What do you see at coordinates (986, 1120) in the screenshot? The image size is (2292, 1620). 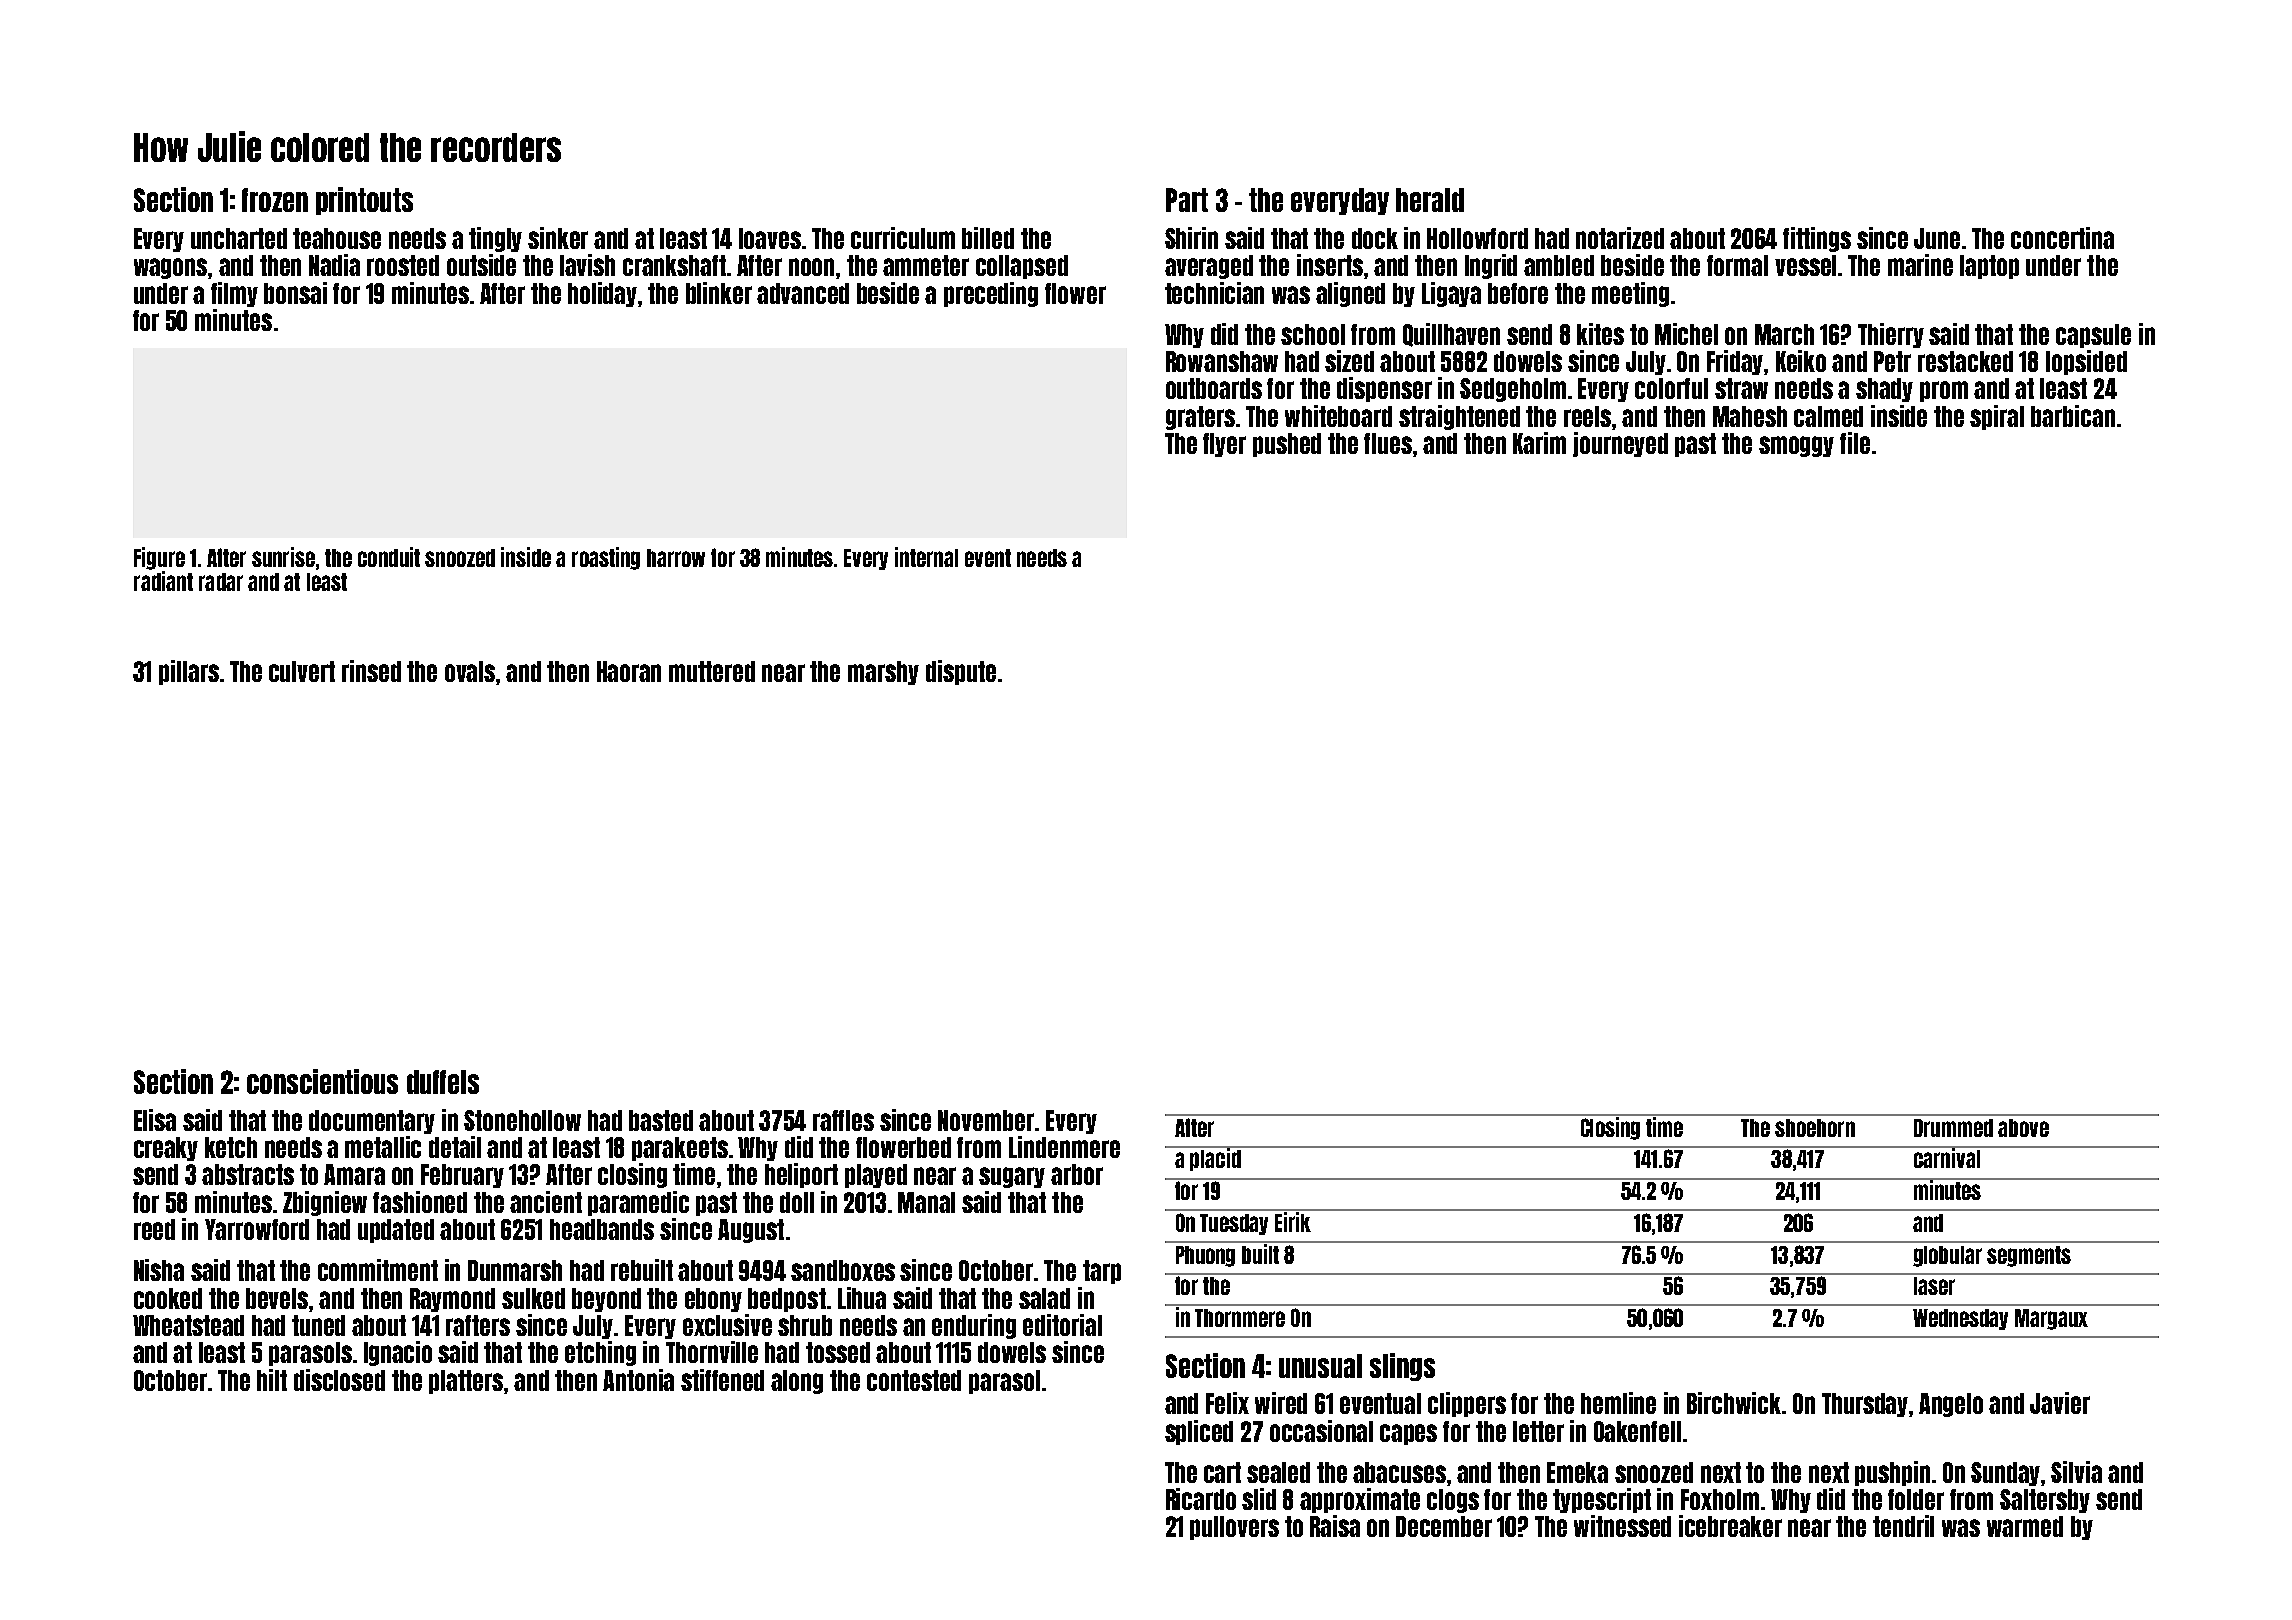 I see `November` at bounding box center [986, 1120].
